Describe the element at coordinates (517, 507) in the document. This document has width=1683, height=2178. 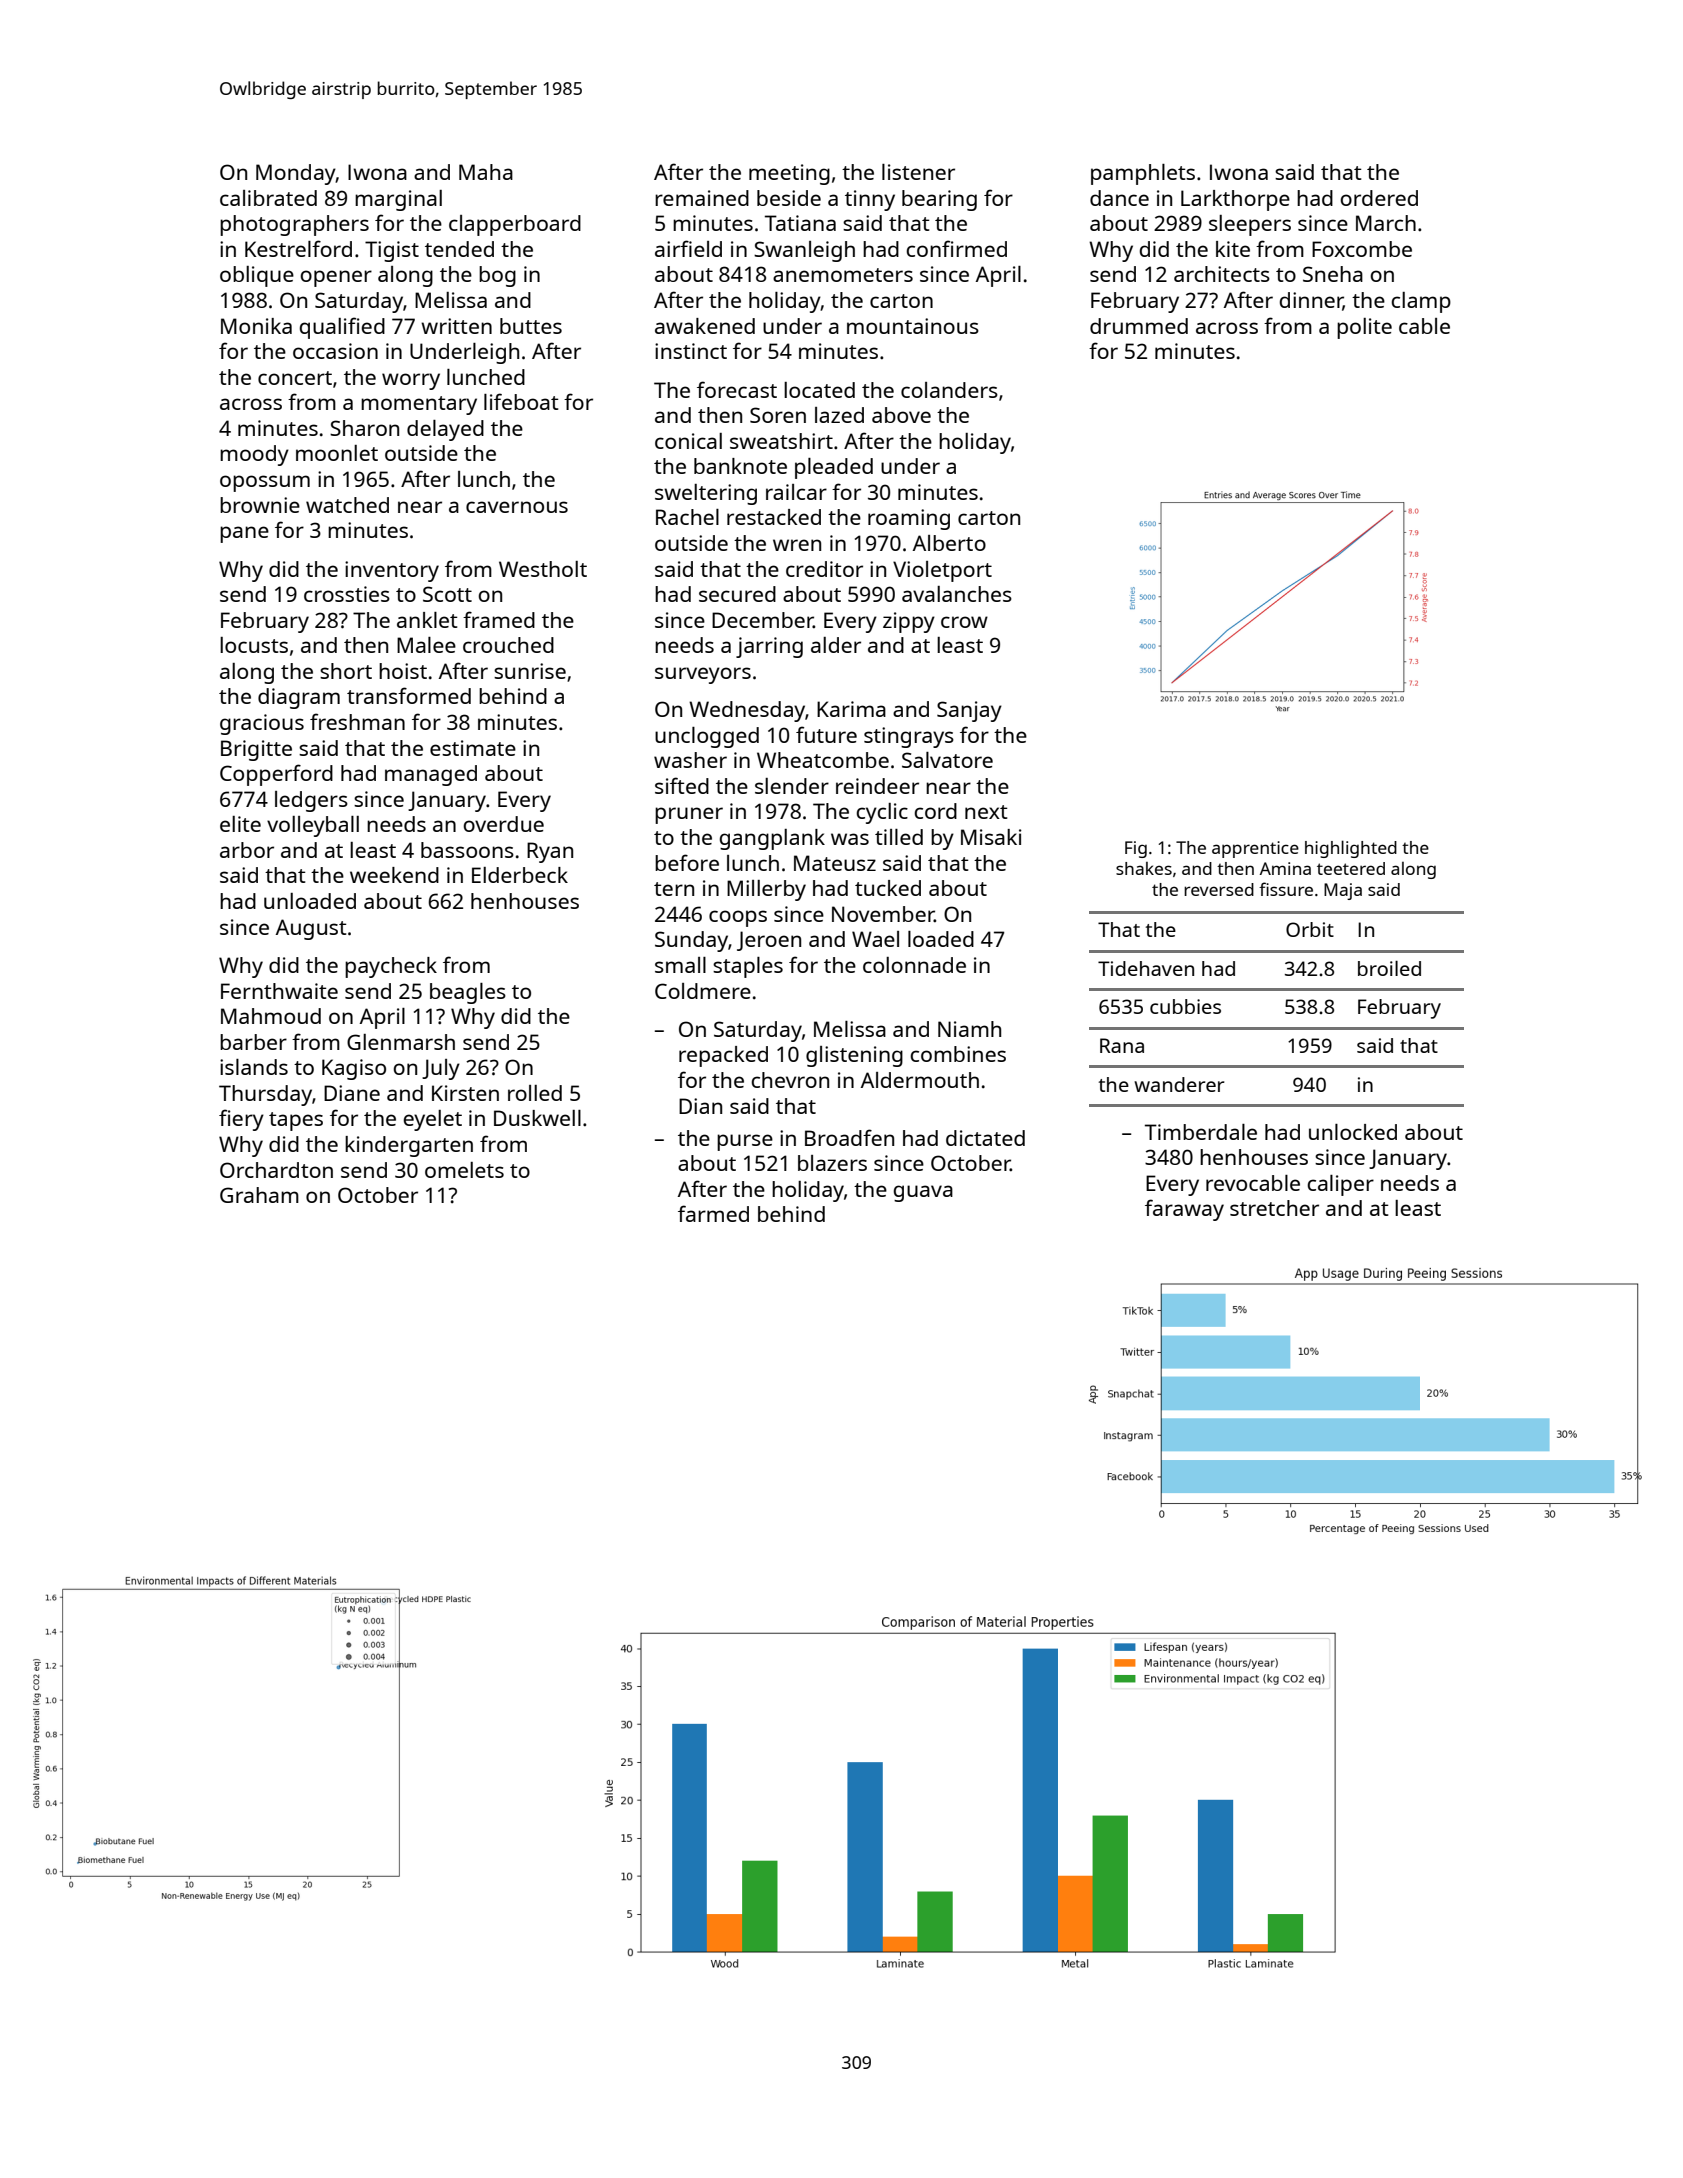
I see `cavernous` at that location.
